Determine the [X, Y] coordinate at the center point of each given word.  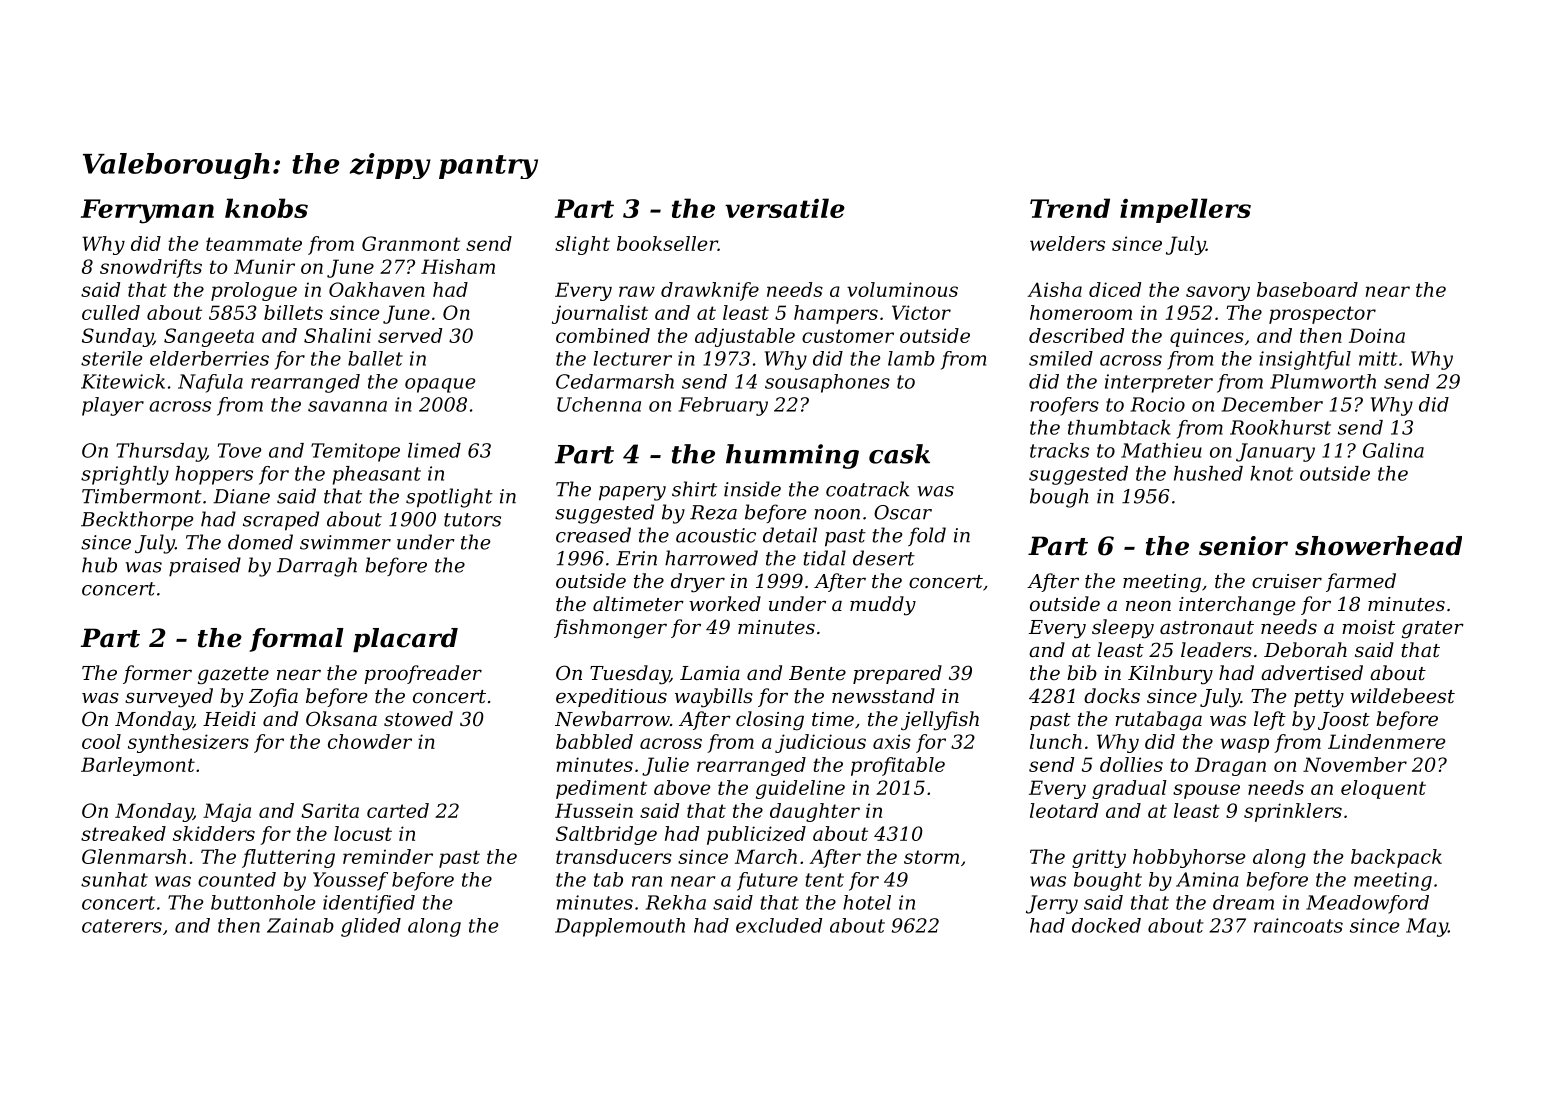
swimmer [345, 542]
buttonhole [263, 902]
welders [1067, 243]
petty [1319, 699]
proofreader [423, 674]
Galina [1393, 450]
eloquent [1383, 789]
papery [632, 493]
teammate [254, 244]
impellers [1185, 210]
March [766, 856]
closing [770, 721]
